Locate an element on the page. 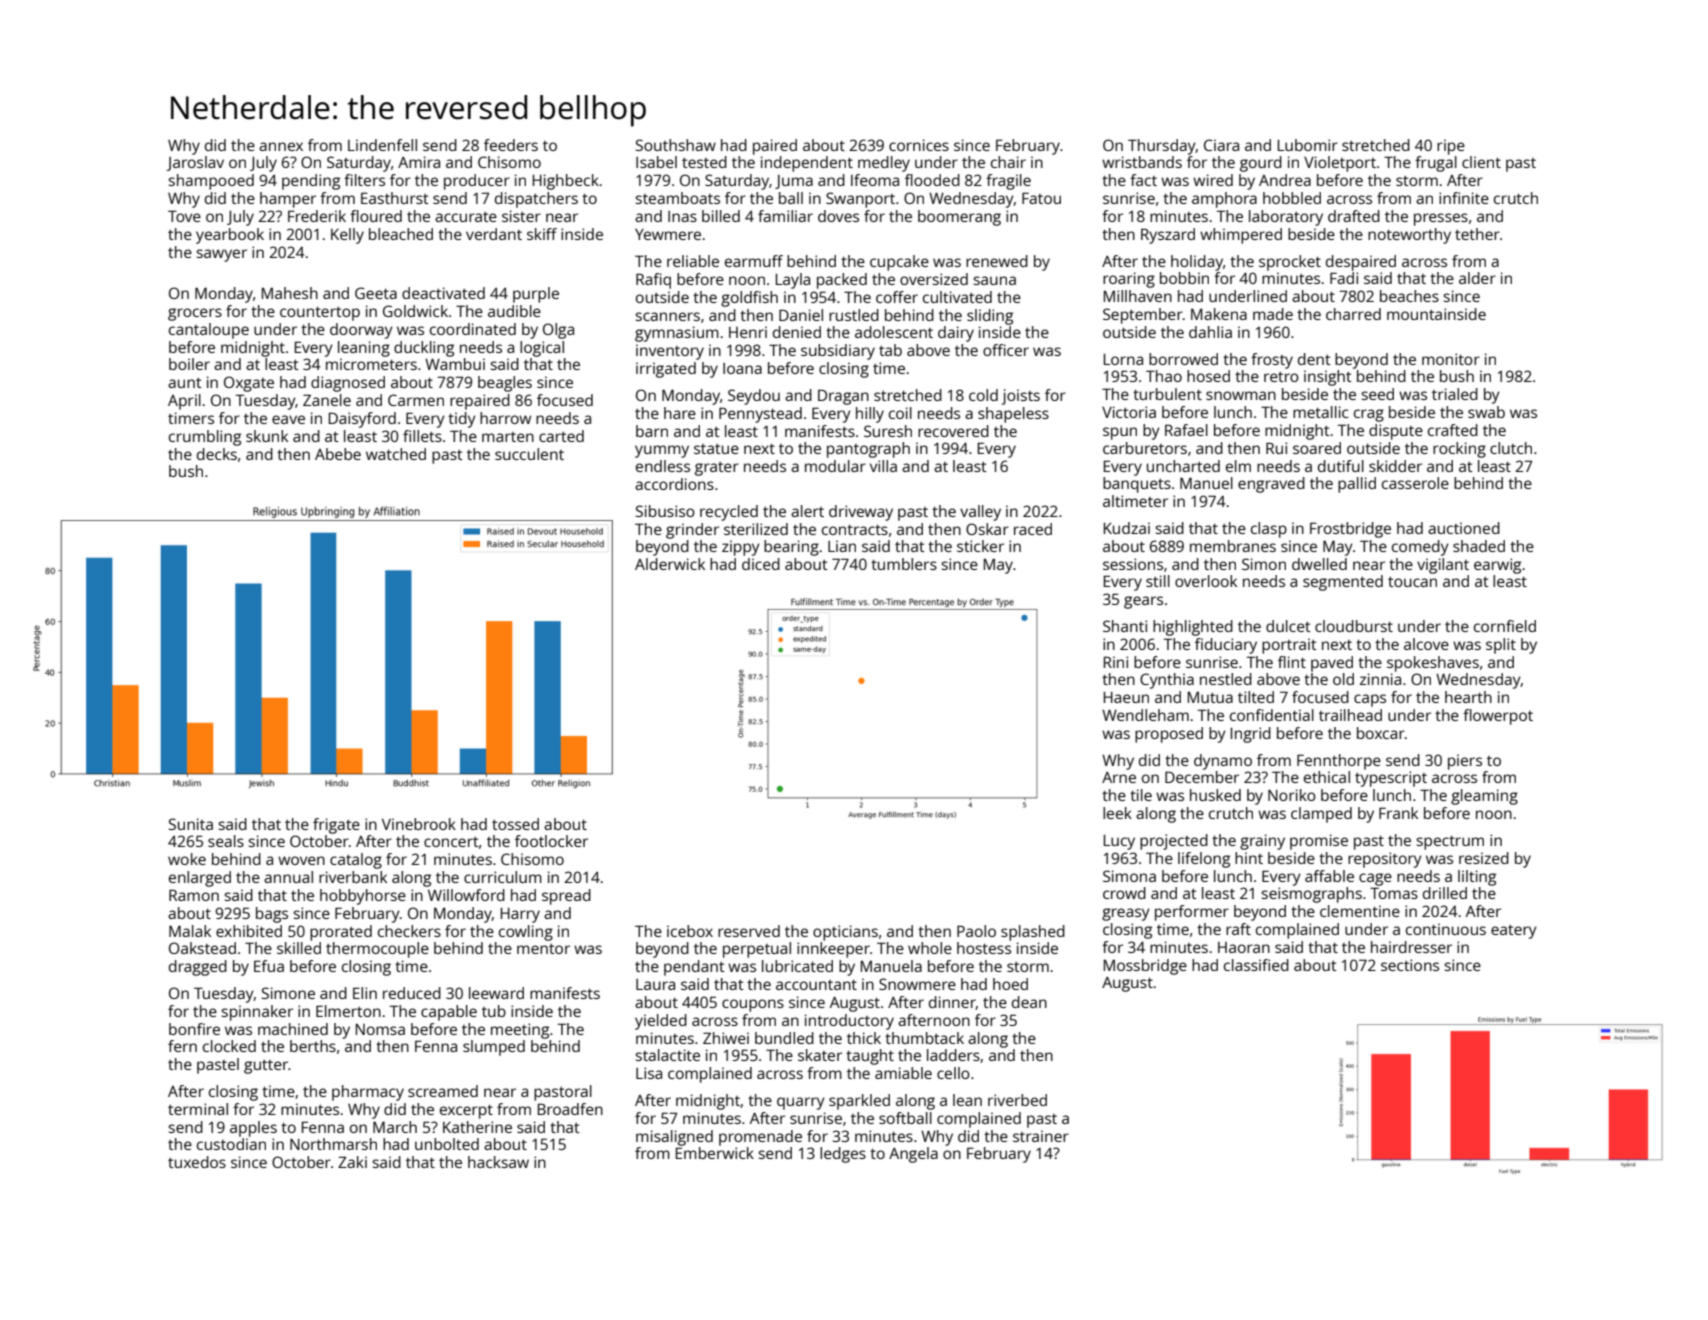 Image resolution: width=1708 pixels, height=1320 pixels. resized is located at coordinates (1484, 858).
